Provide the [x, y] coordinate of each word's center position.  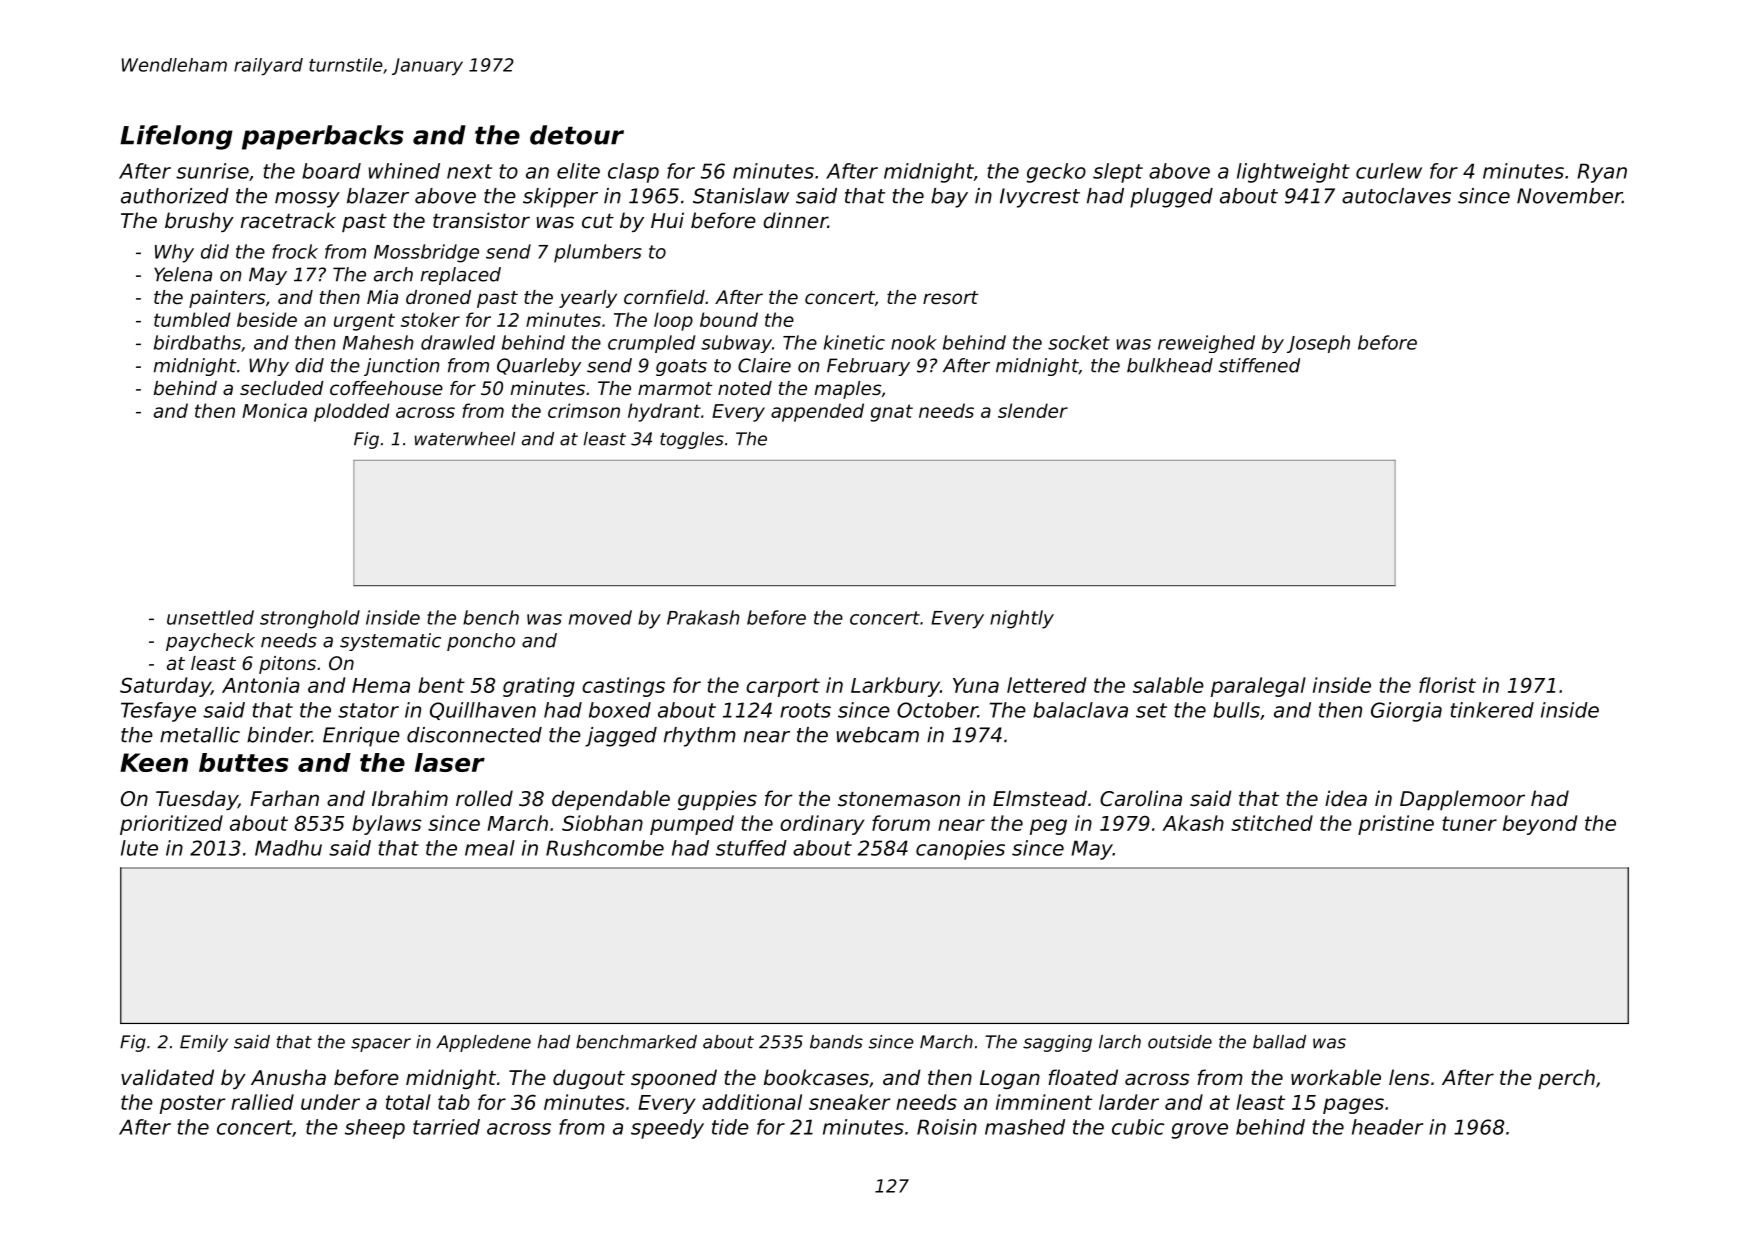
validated [167, 1077]
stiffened [1259, 365]
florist [1447, 685]
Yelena [183, 274]
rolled [484, 798]
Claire [764, 365]
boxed [620, 710]
